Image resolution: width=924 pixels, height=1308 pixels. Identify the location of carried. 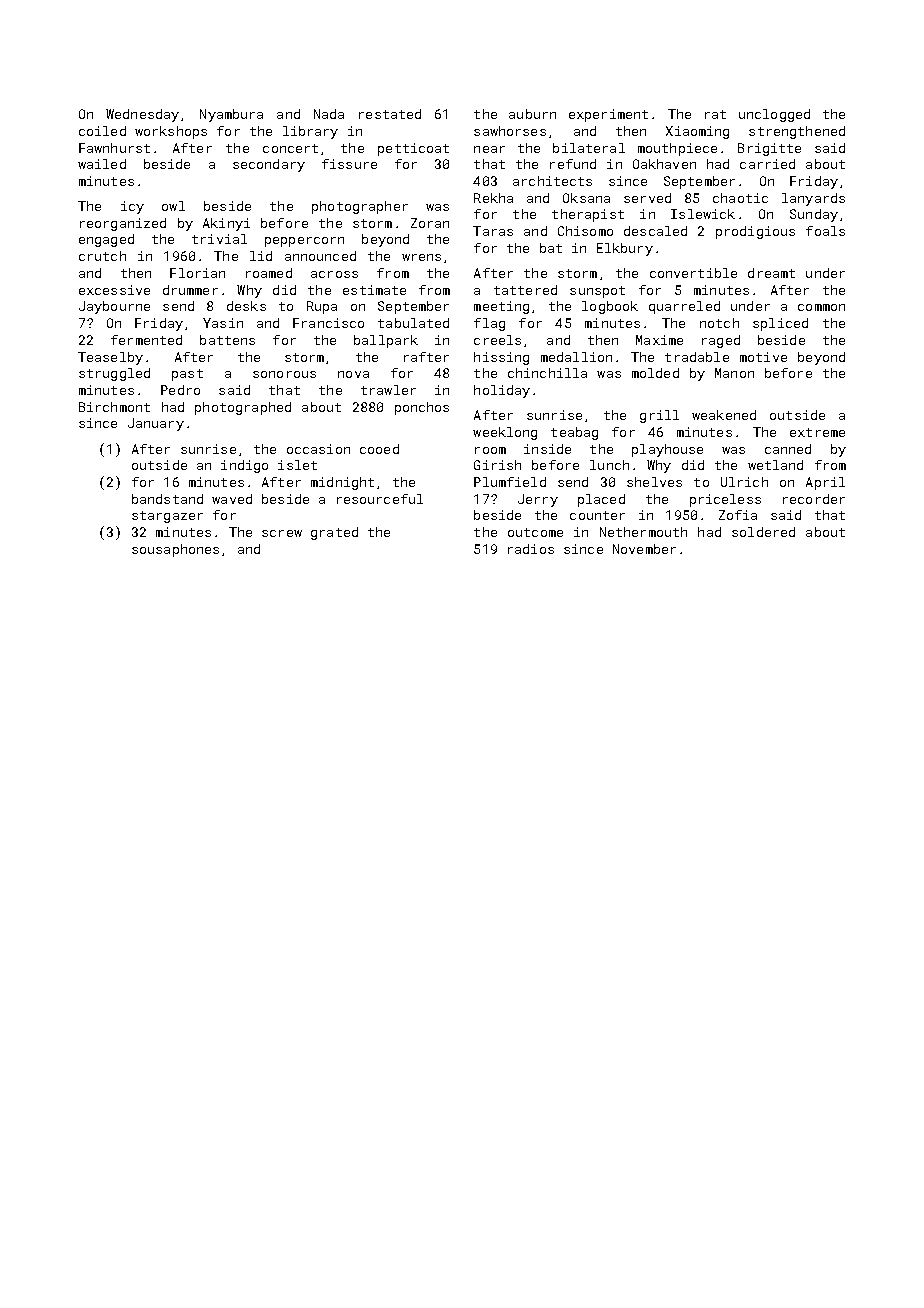
(767, 164).
